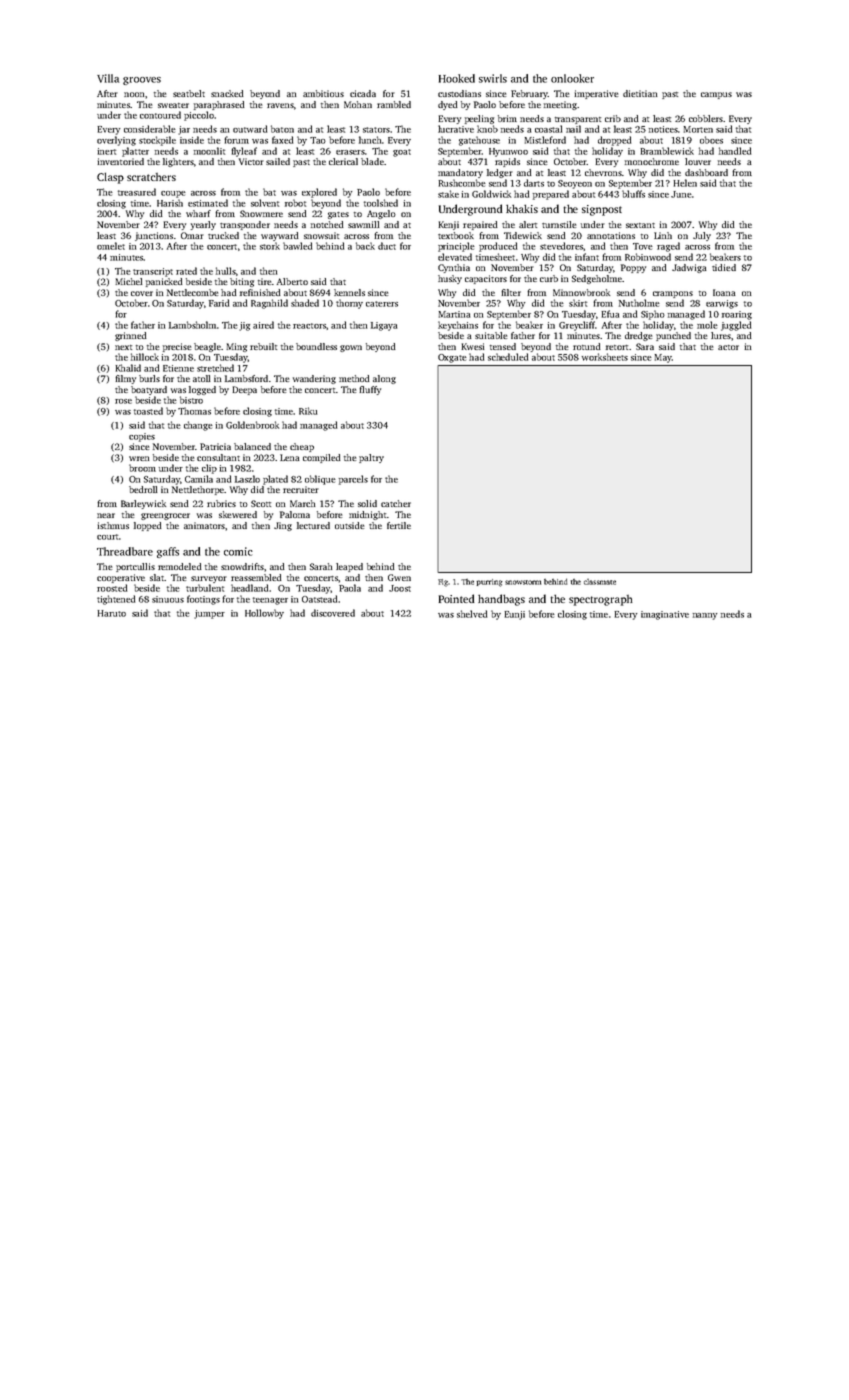 The height and width of the screenshot is (1400, 849). Describe the element at coordinates (139, 458) in the screenshot. I see `wren` at that location.
